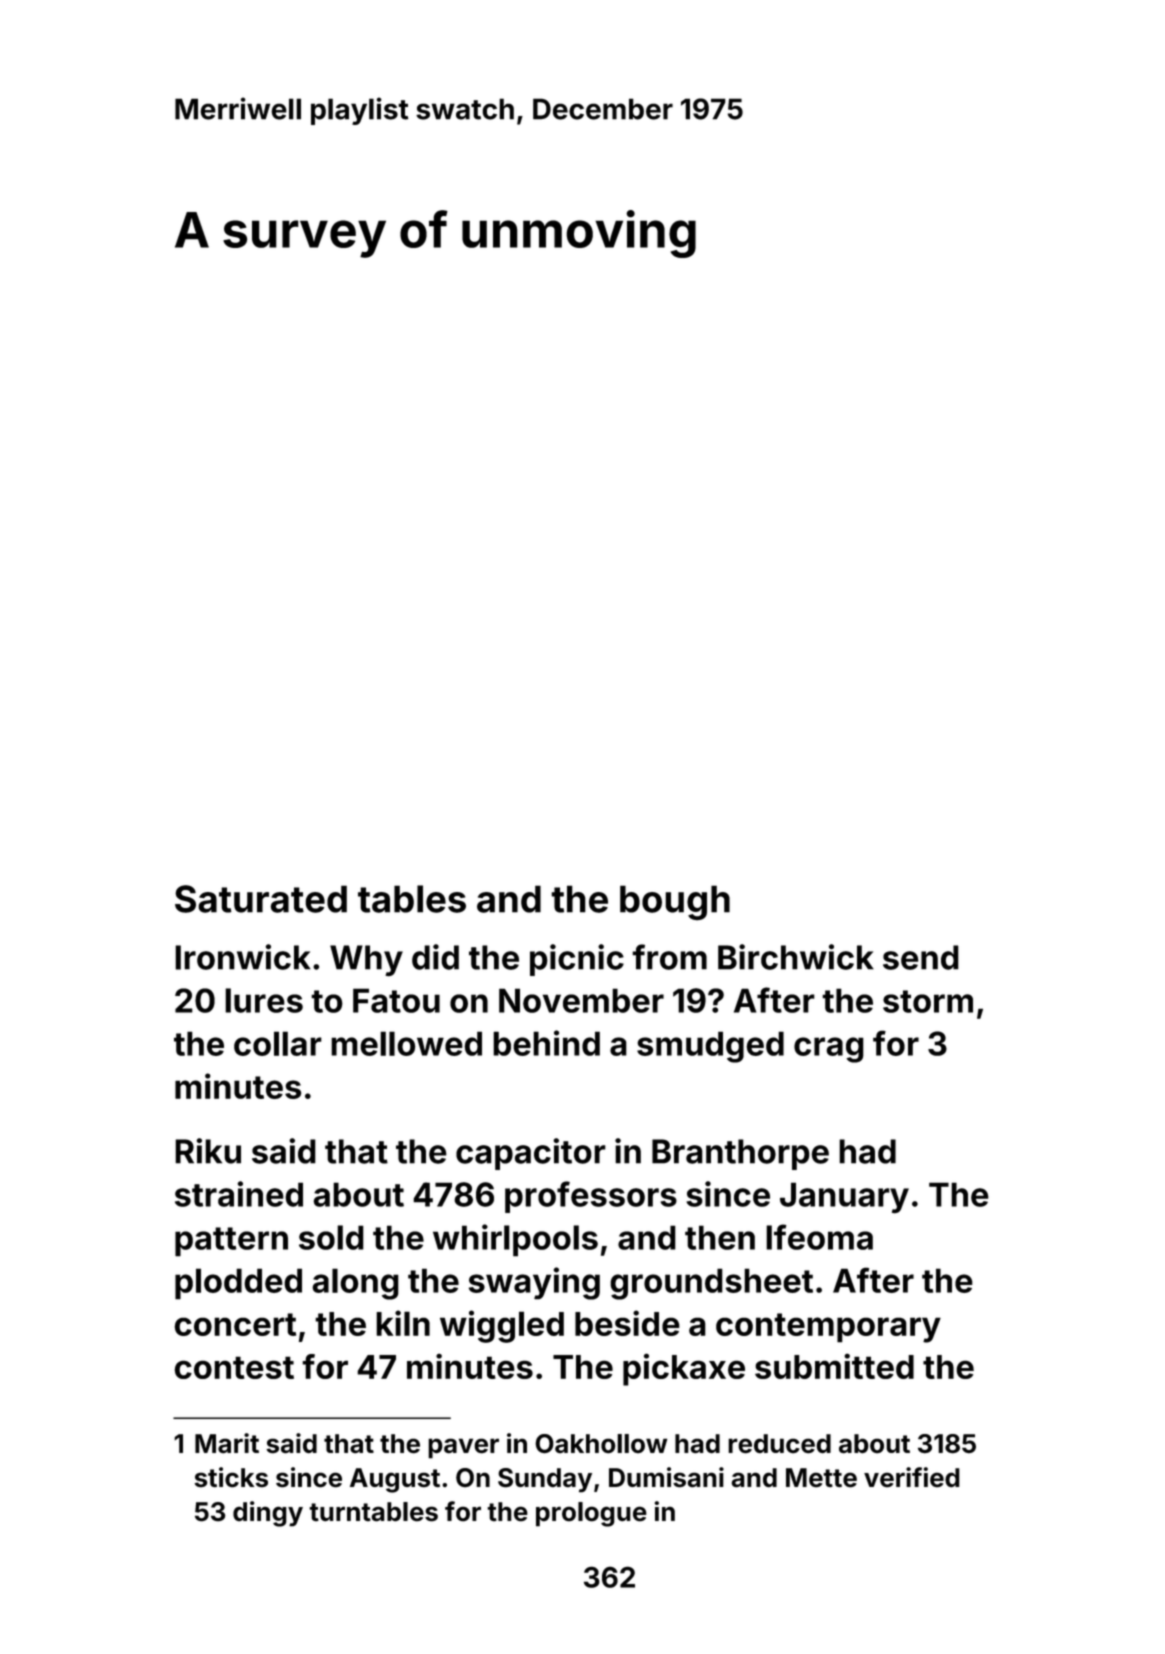  Describe the element at coordinates (268, 1514) in the screenshot. I see `dingy` at that location.
